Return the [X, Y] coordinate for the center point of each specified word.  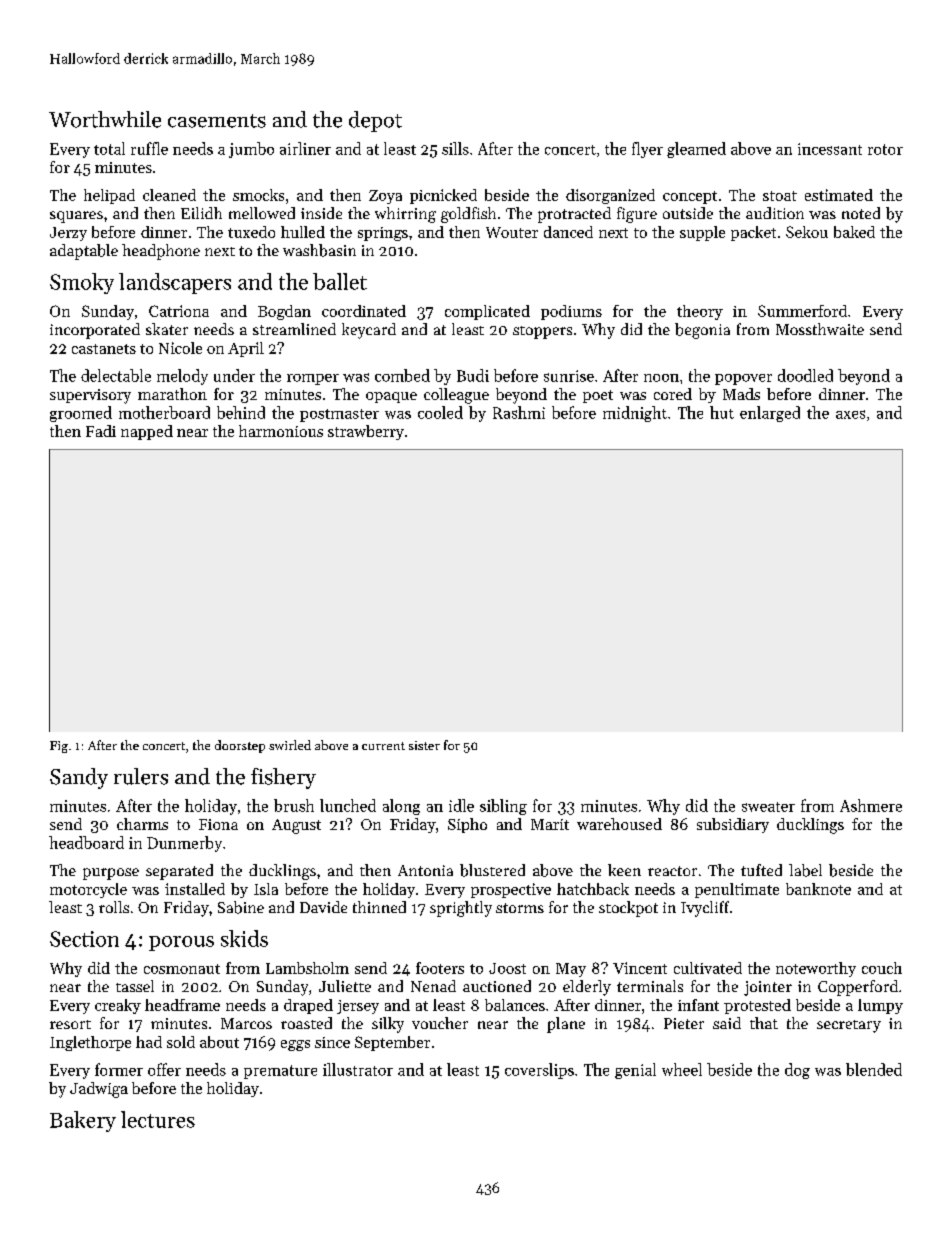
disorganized [610, 196]
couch [882, 968]
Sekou [807, 232]
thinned [379, 907]
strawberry [366, 432]
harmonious [281, 431]
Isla [266, 889]
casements [217, 121]
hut [722, 412]
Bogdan [284, 312]
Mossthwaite [820, 329]
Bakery [83, 1121]
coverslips [539, 1071]
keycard [369, 331]
